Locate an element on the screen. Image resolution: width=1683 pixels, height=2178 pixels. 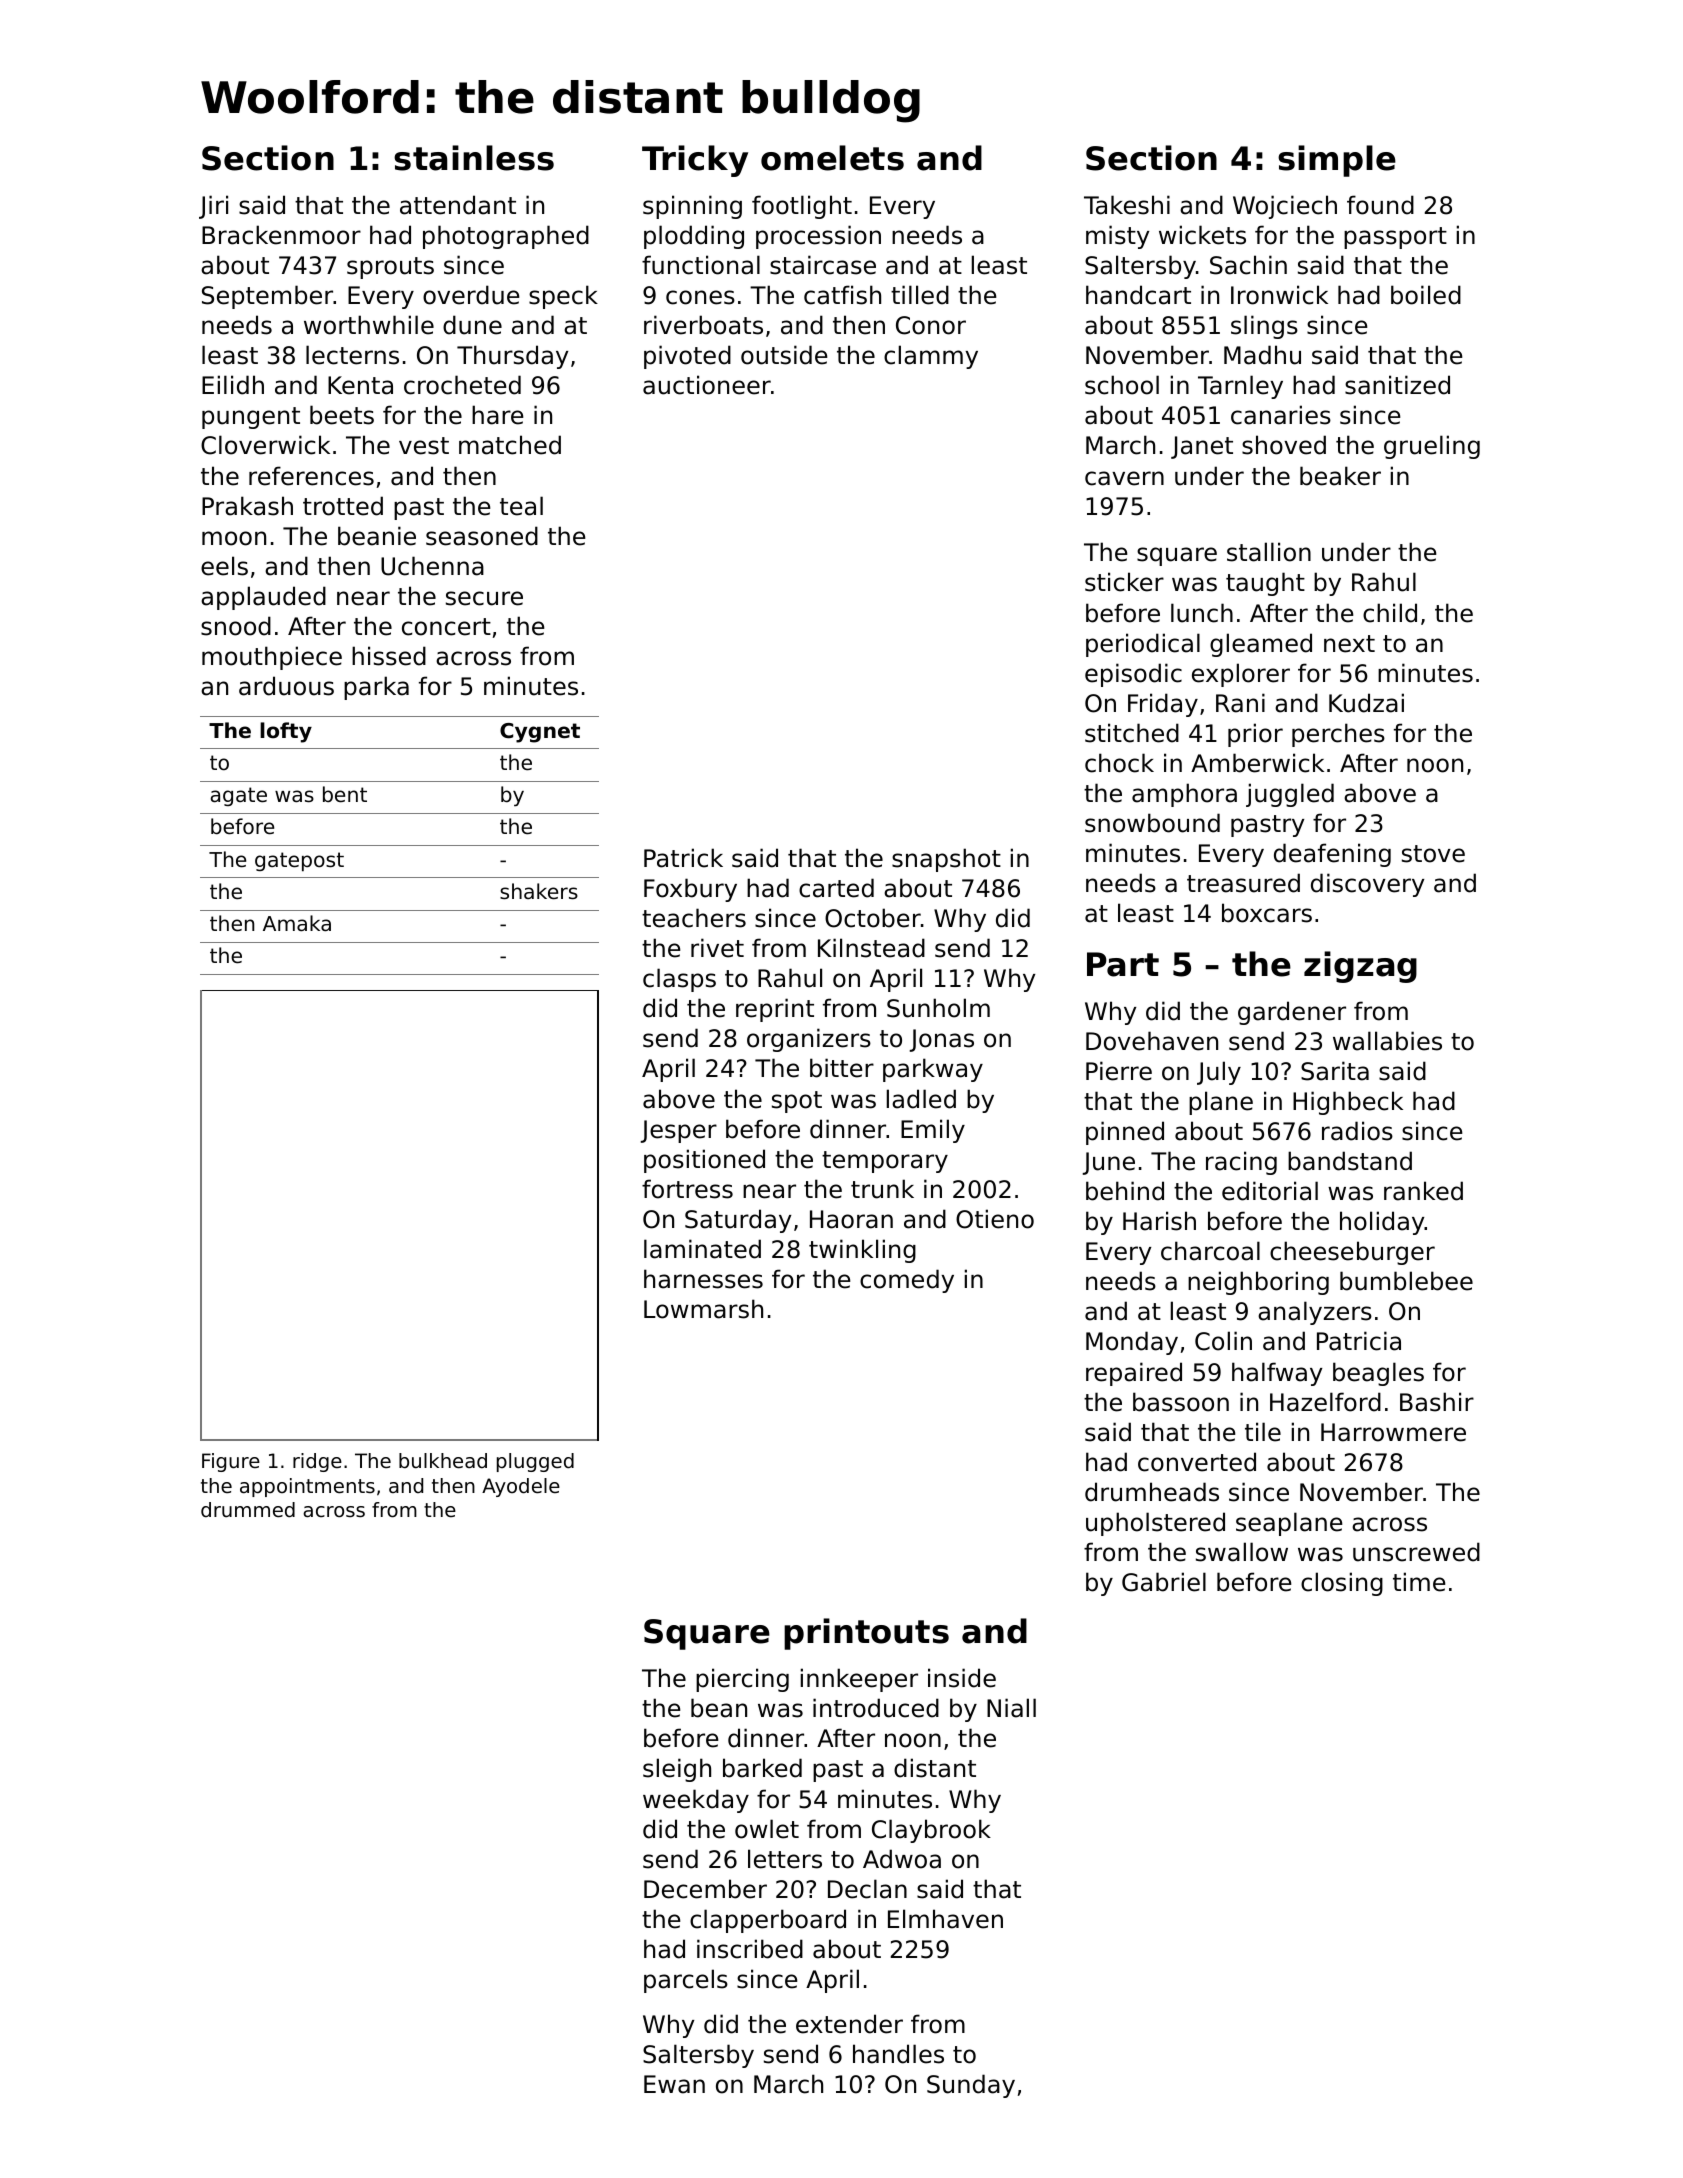
closing is located at coordinates (1342, 1584).
